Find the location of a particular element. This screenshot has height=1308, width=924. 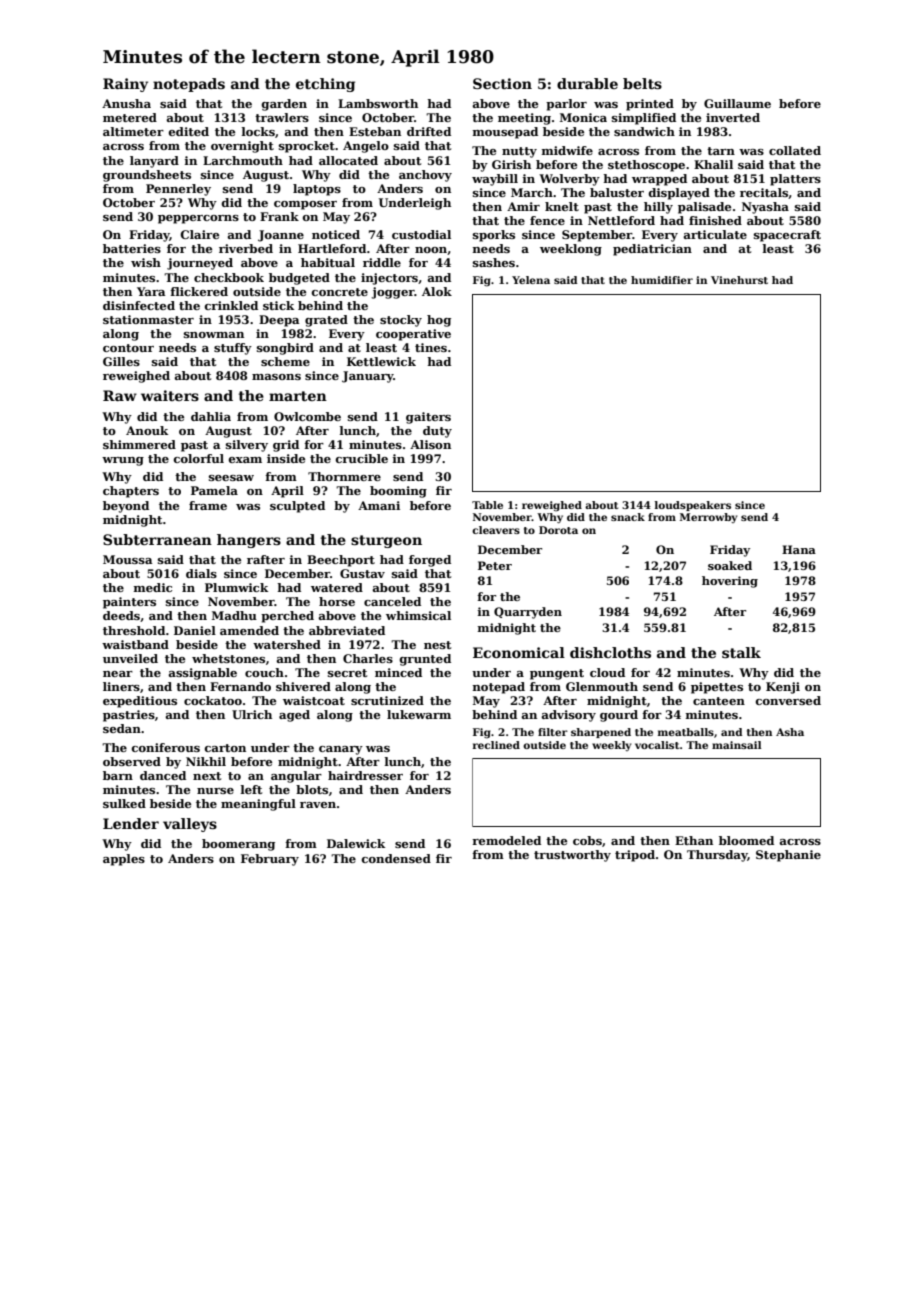

waiters is located at coordinates (170, 395).
